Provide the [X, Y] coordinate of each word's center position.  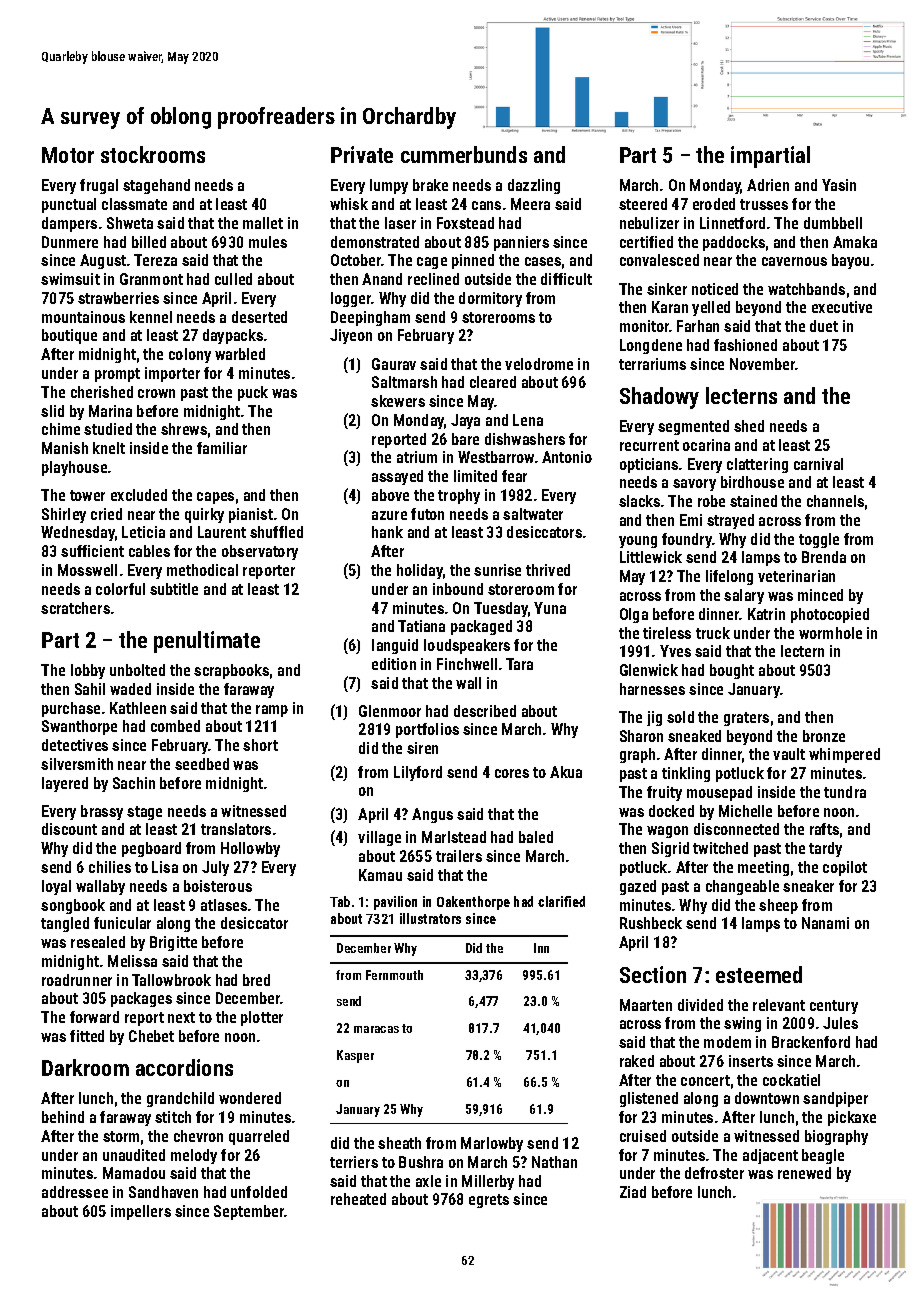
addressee [75, 1192]
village [379, 838]
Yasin [839, 185]
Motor [68, 155]
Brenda [824, 557]
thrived [548, 570]
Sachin [134, 783]
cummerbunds [464, 154]
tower [87, 495]
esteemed [759, 974]
